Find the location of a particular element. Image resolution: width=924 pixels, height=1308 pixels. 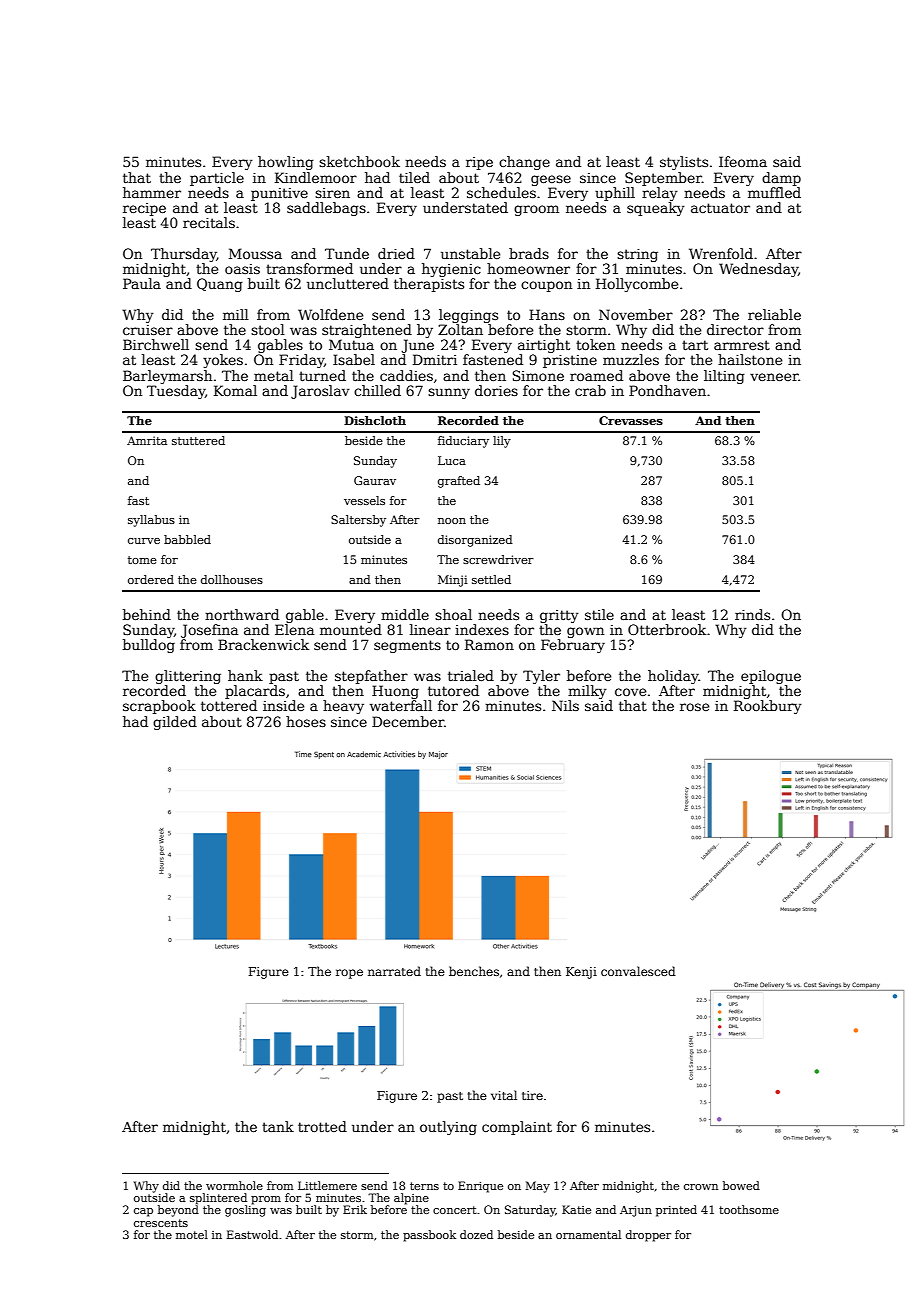

hammer is located at coordinates (152, 192).
